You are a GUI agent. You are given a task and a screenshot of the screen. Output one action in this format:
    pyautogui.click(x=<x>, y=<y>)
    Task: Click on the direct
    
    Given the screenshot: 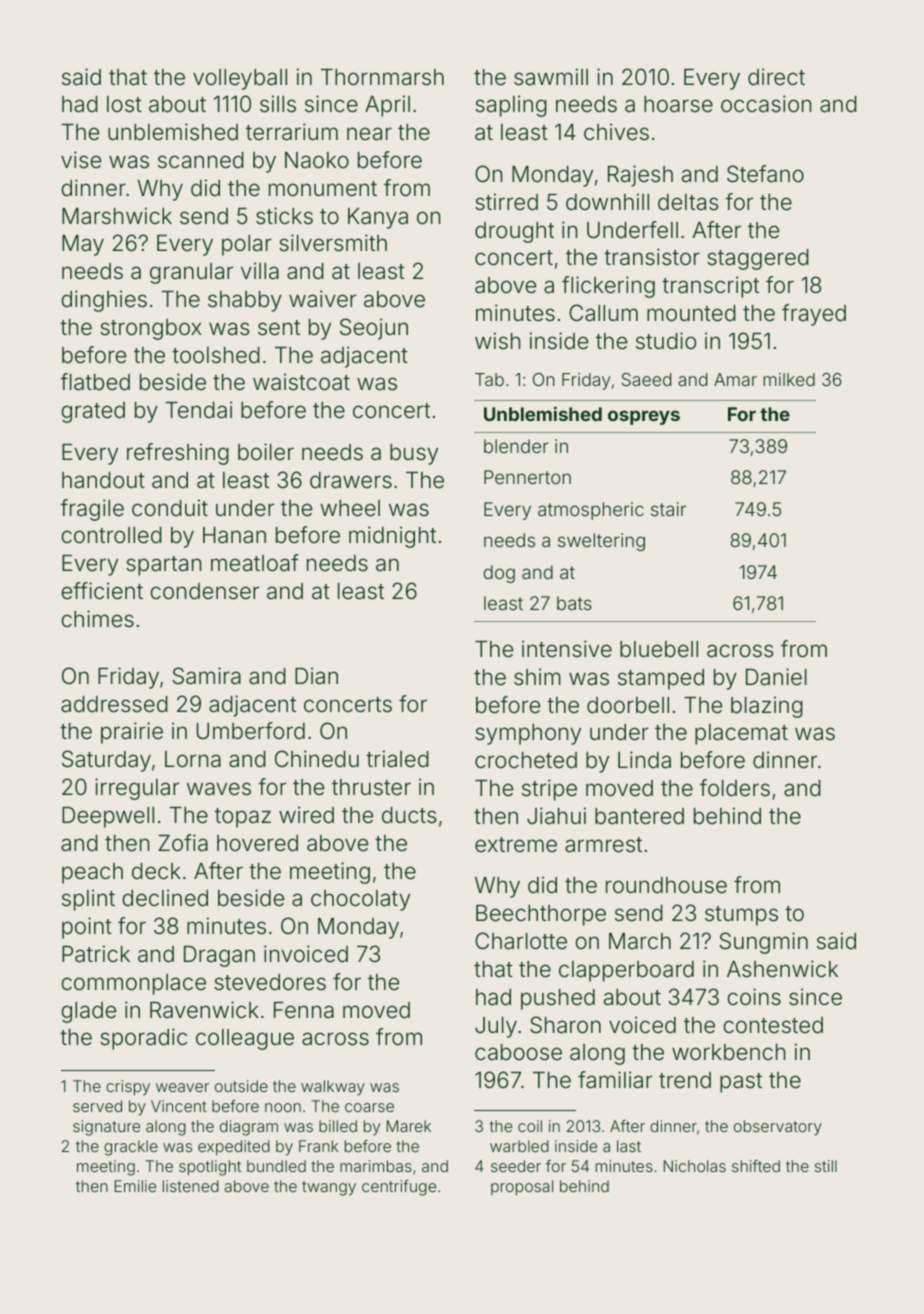 What is the action you would take?
    pyautogui.click(x=776, y=77)
